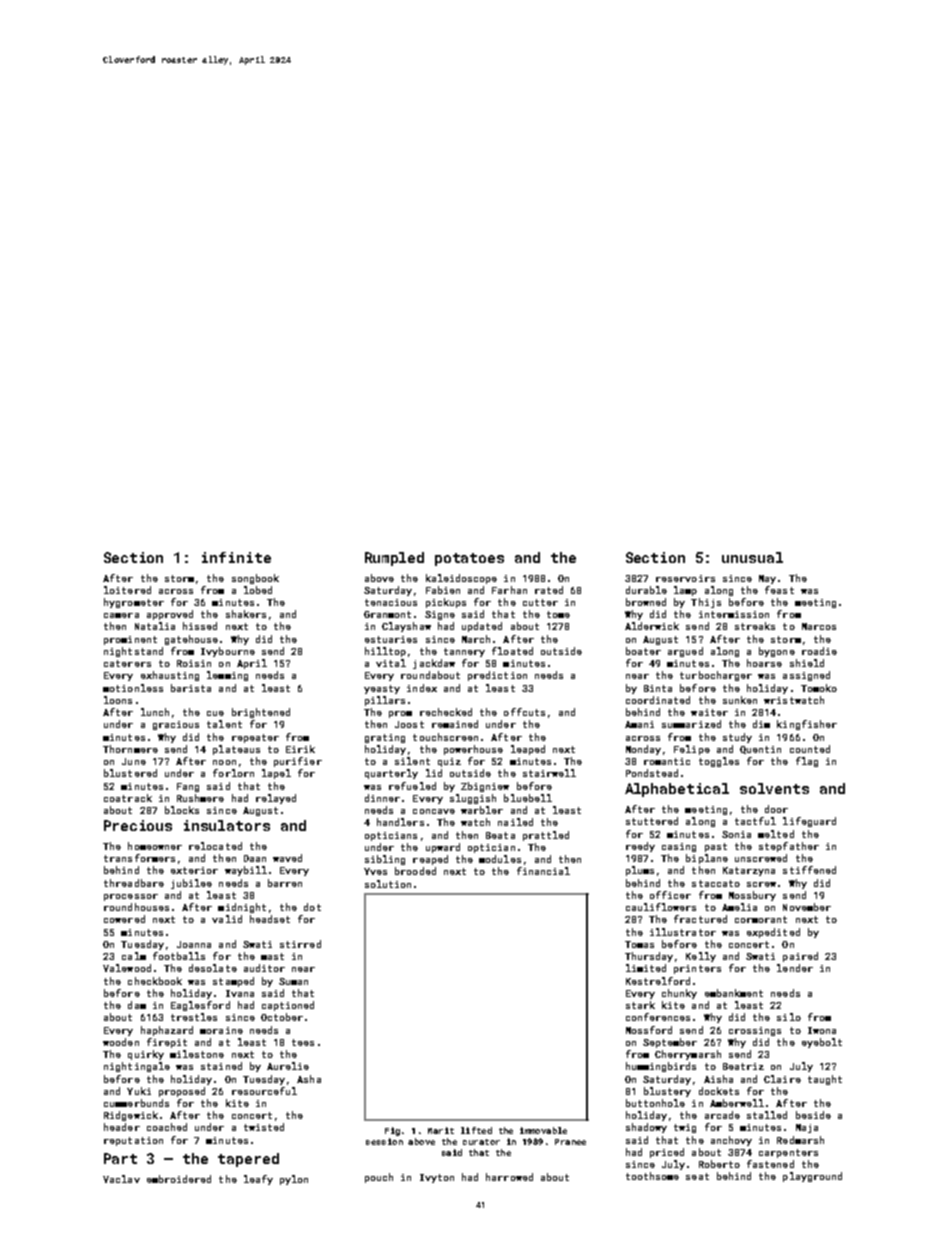  Describe the element at coordinates (540, 602) in the screenshot. I see `cutter` at that location.
